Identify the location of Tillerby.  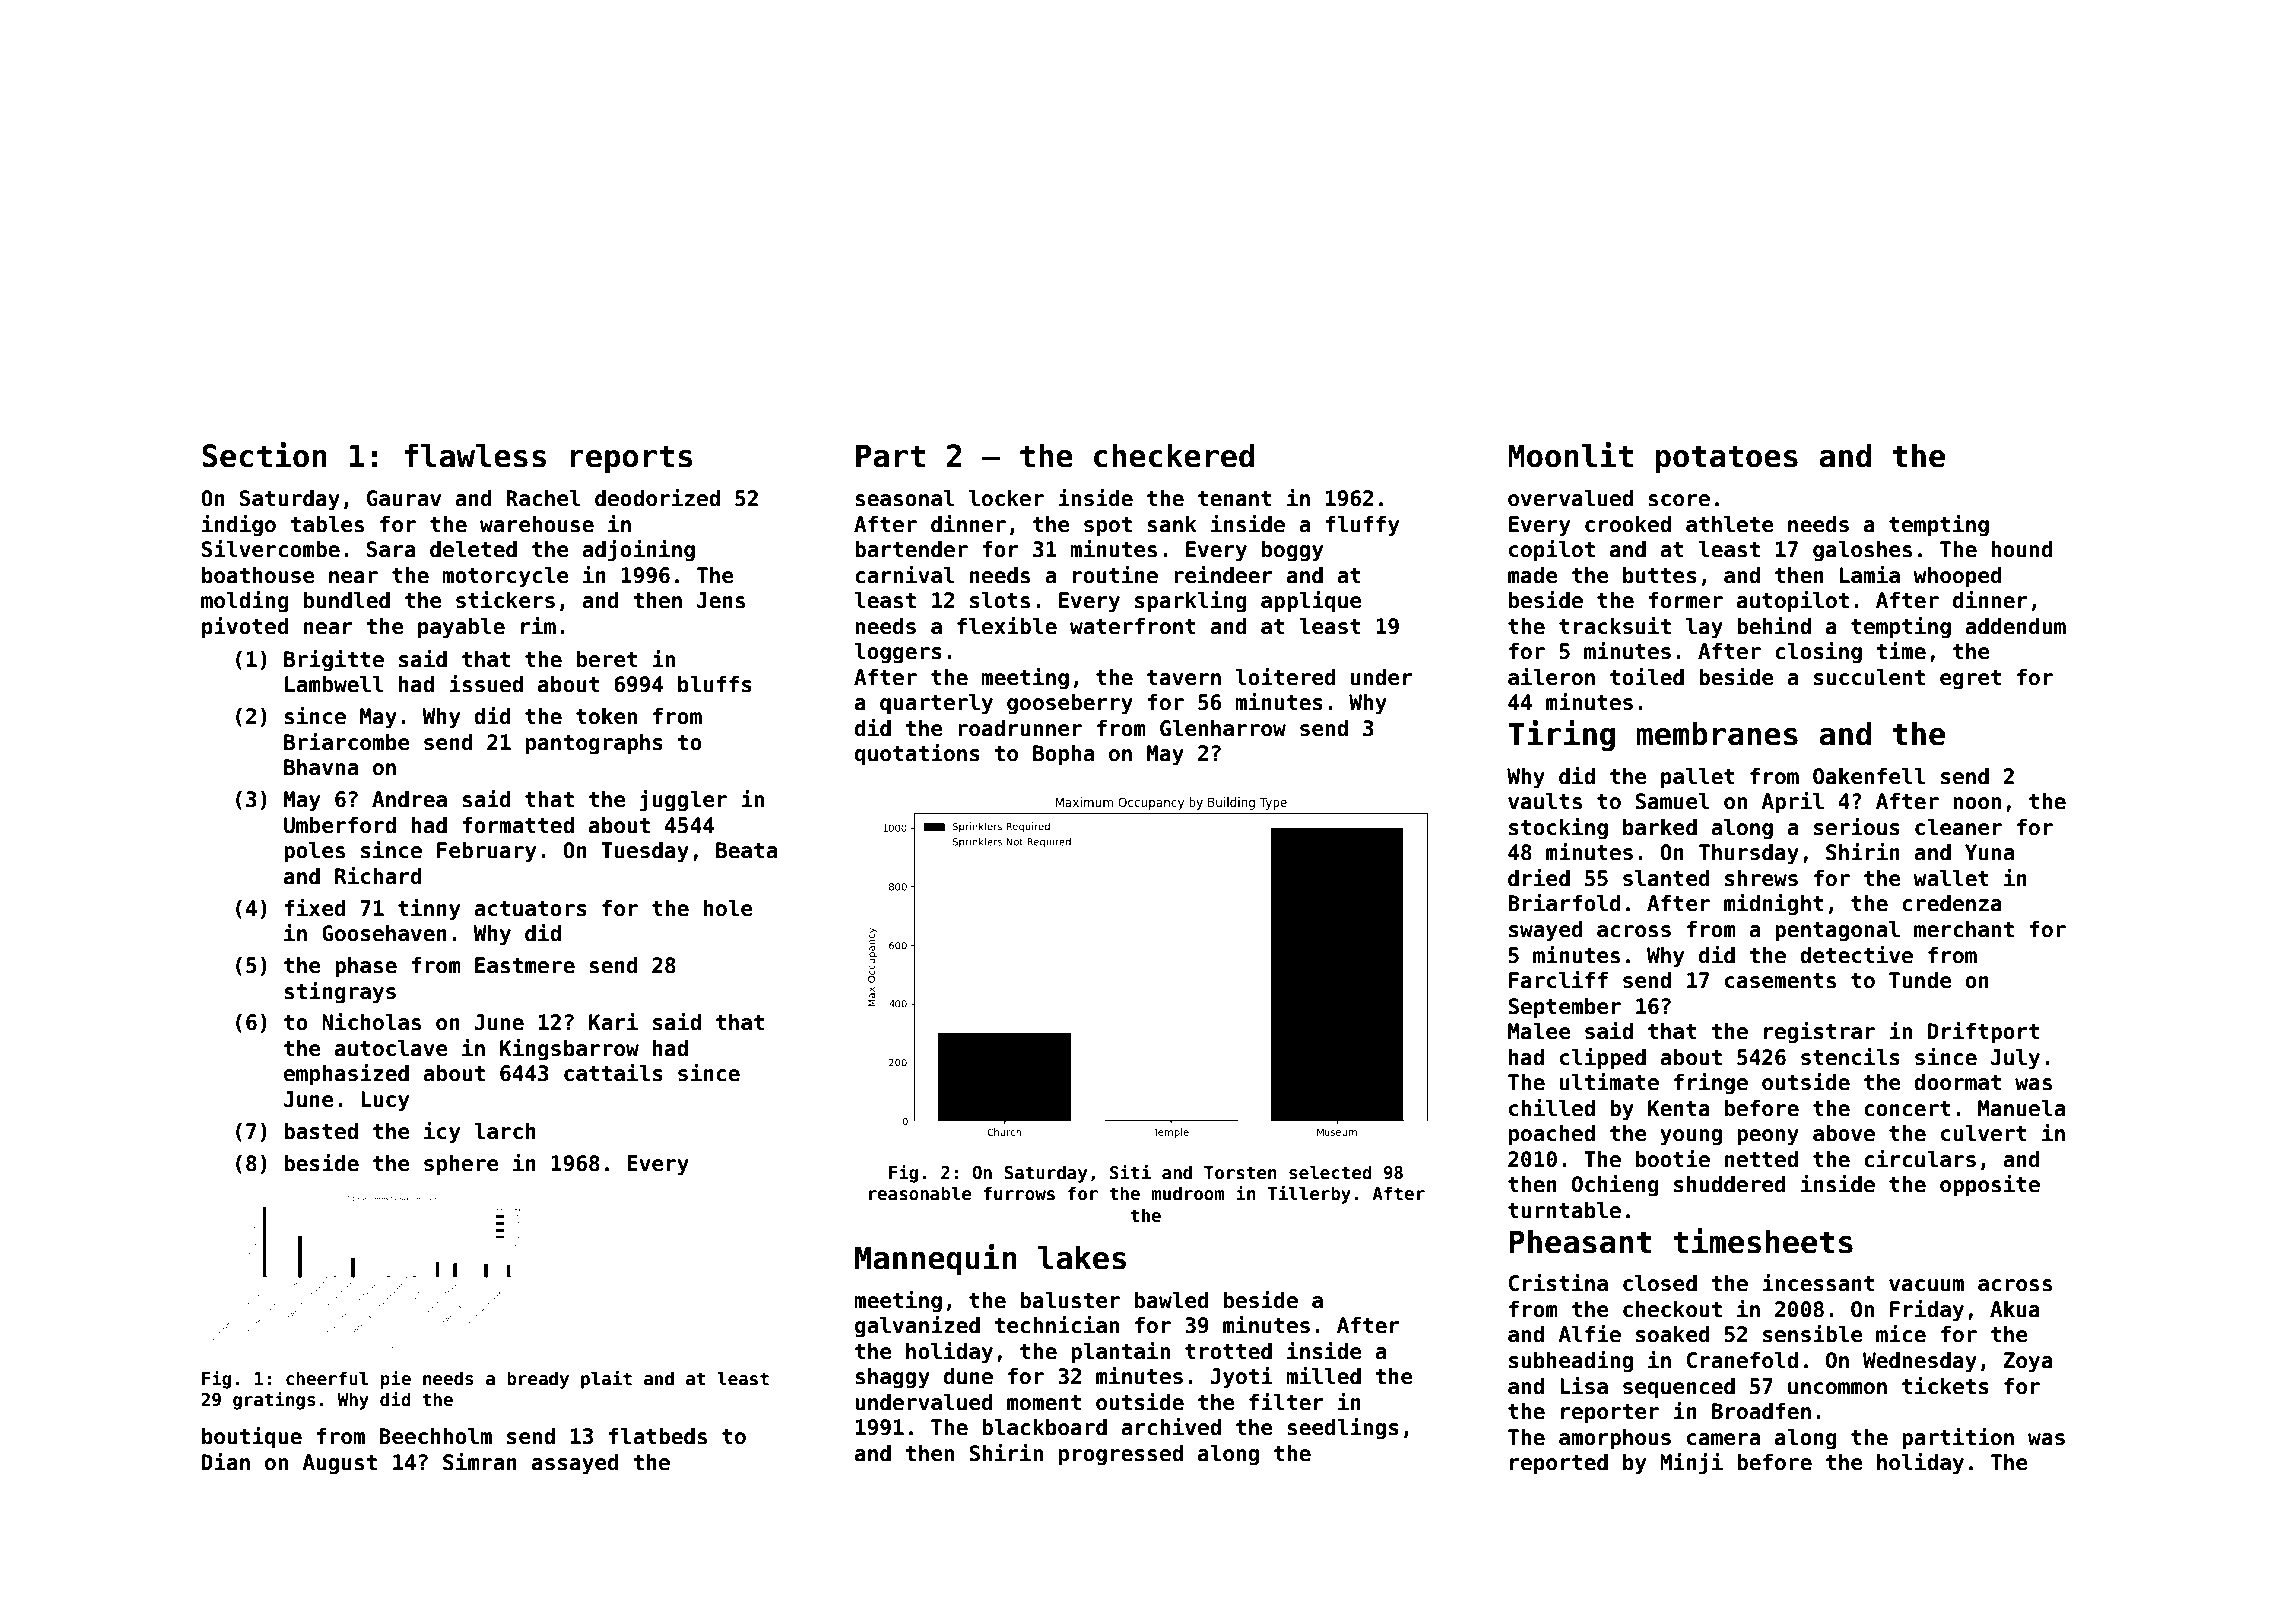
(1309, 1195).
